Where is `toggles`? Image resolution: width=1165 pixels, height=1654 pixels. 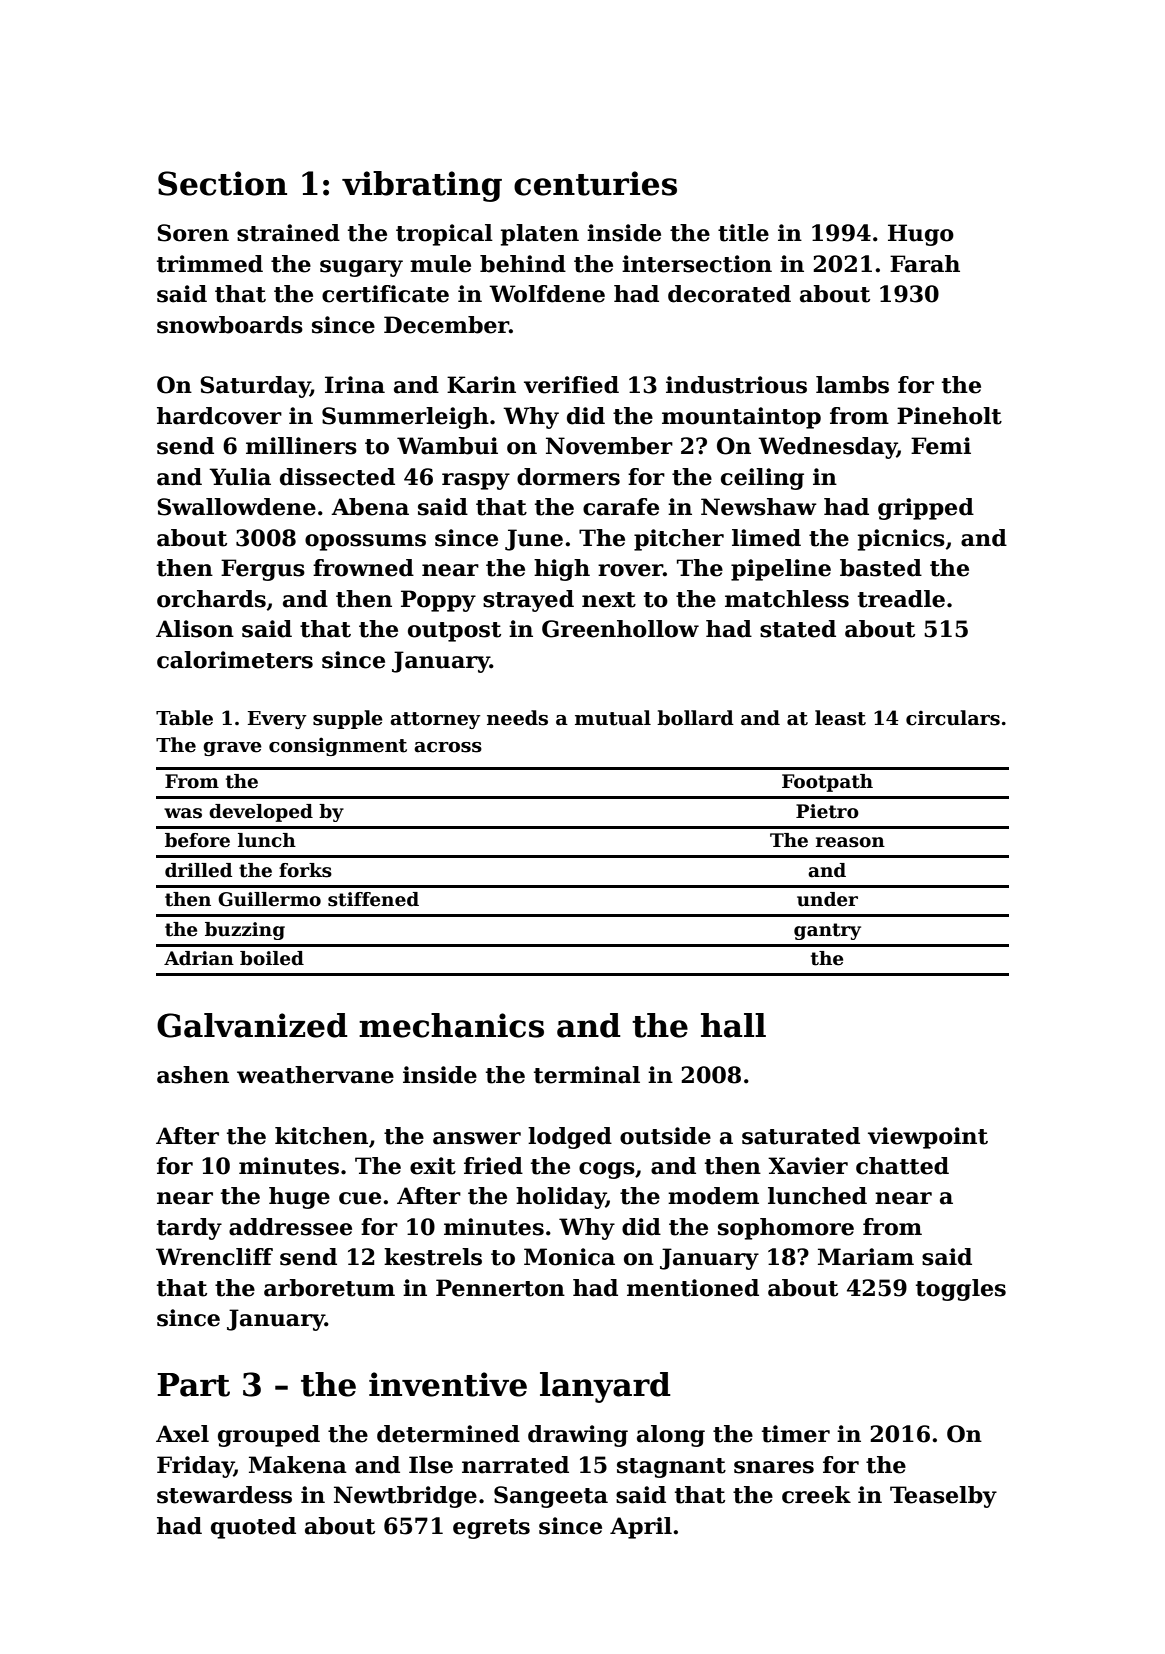
toggles is located at coordinates (961, 1290).
